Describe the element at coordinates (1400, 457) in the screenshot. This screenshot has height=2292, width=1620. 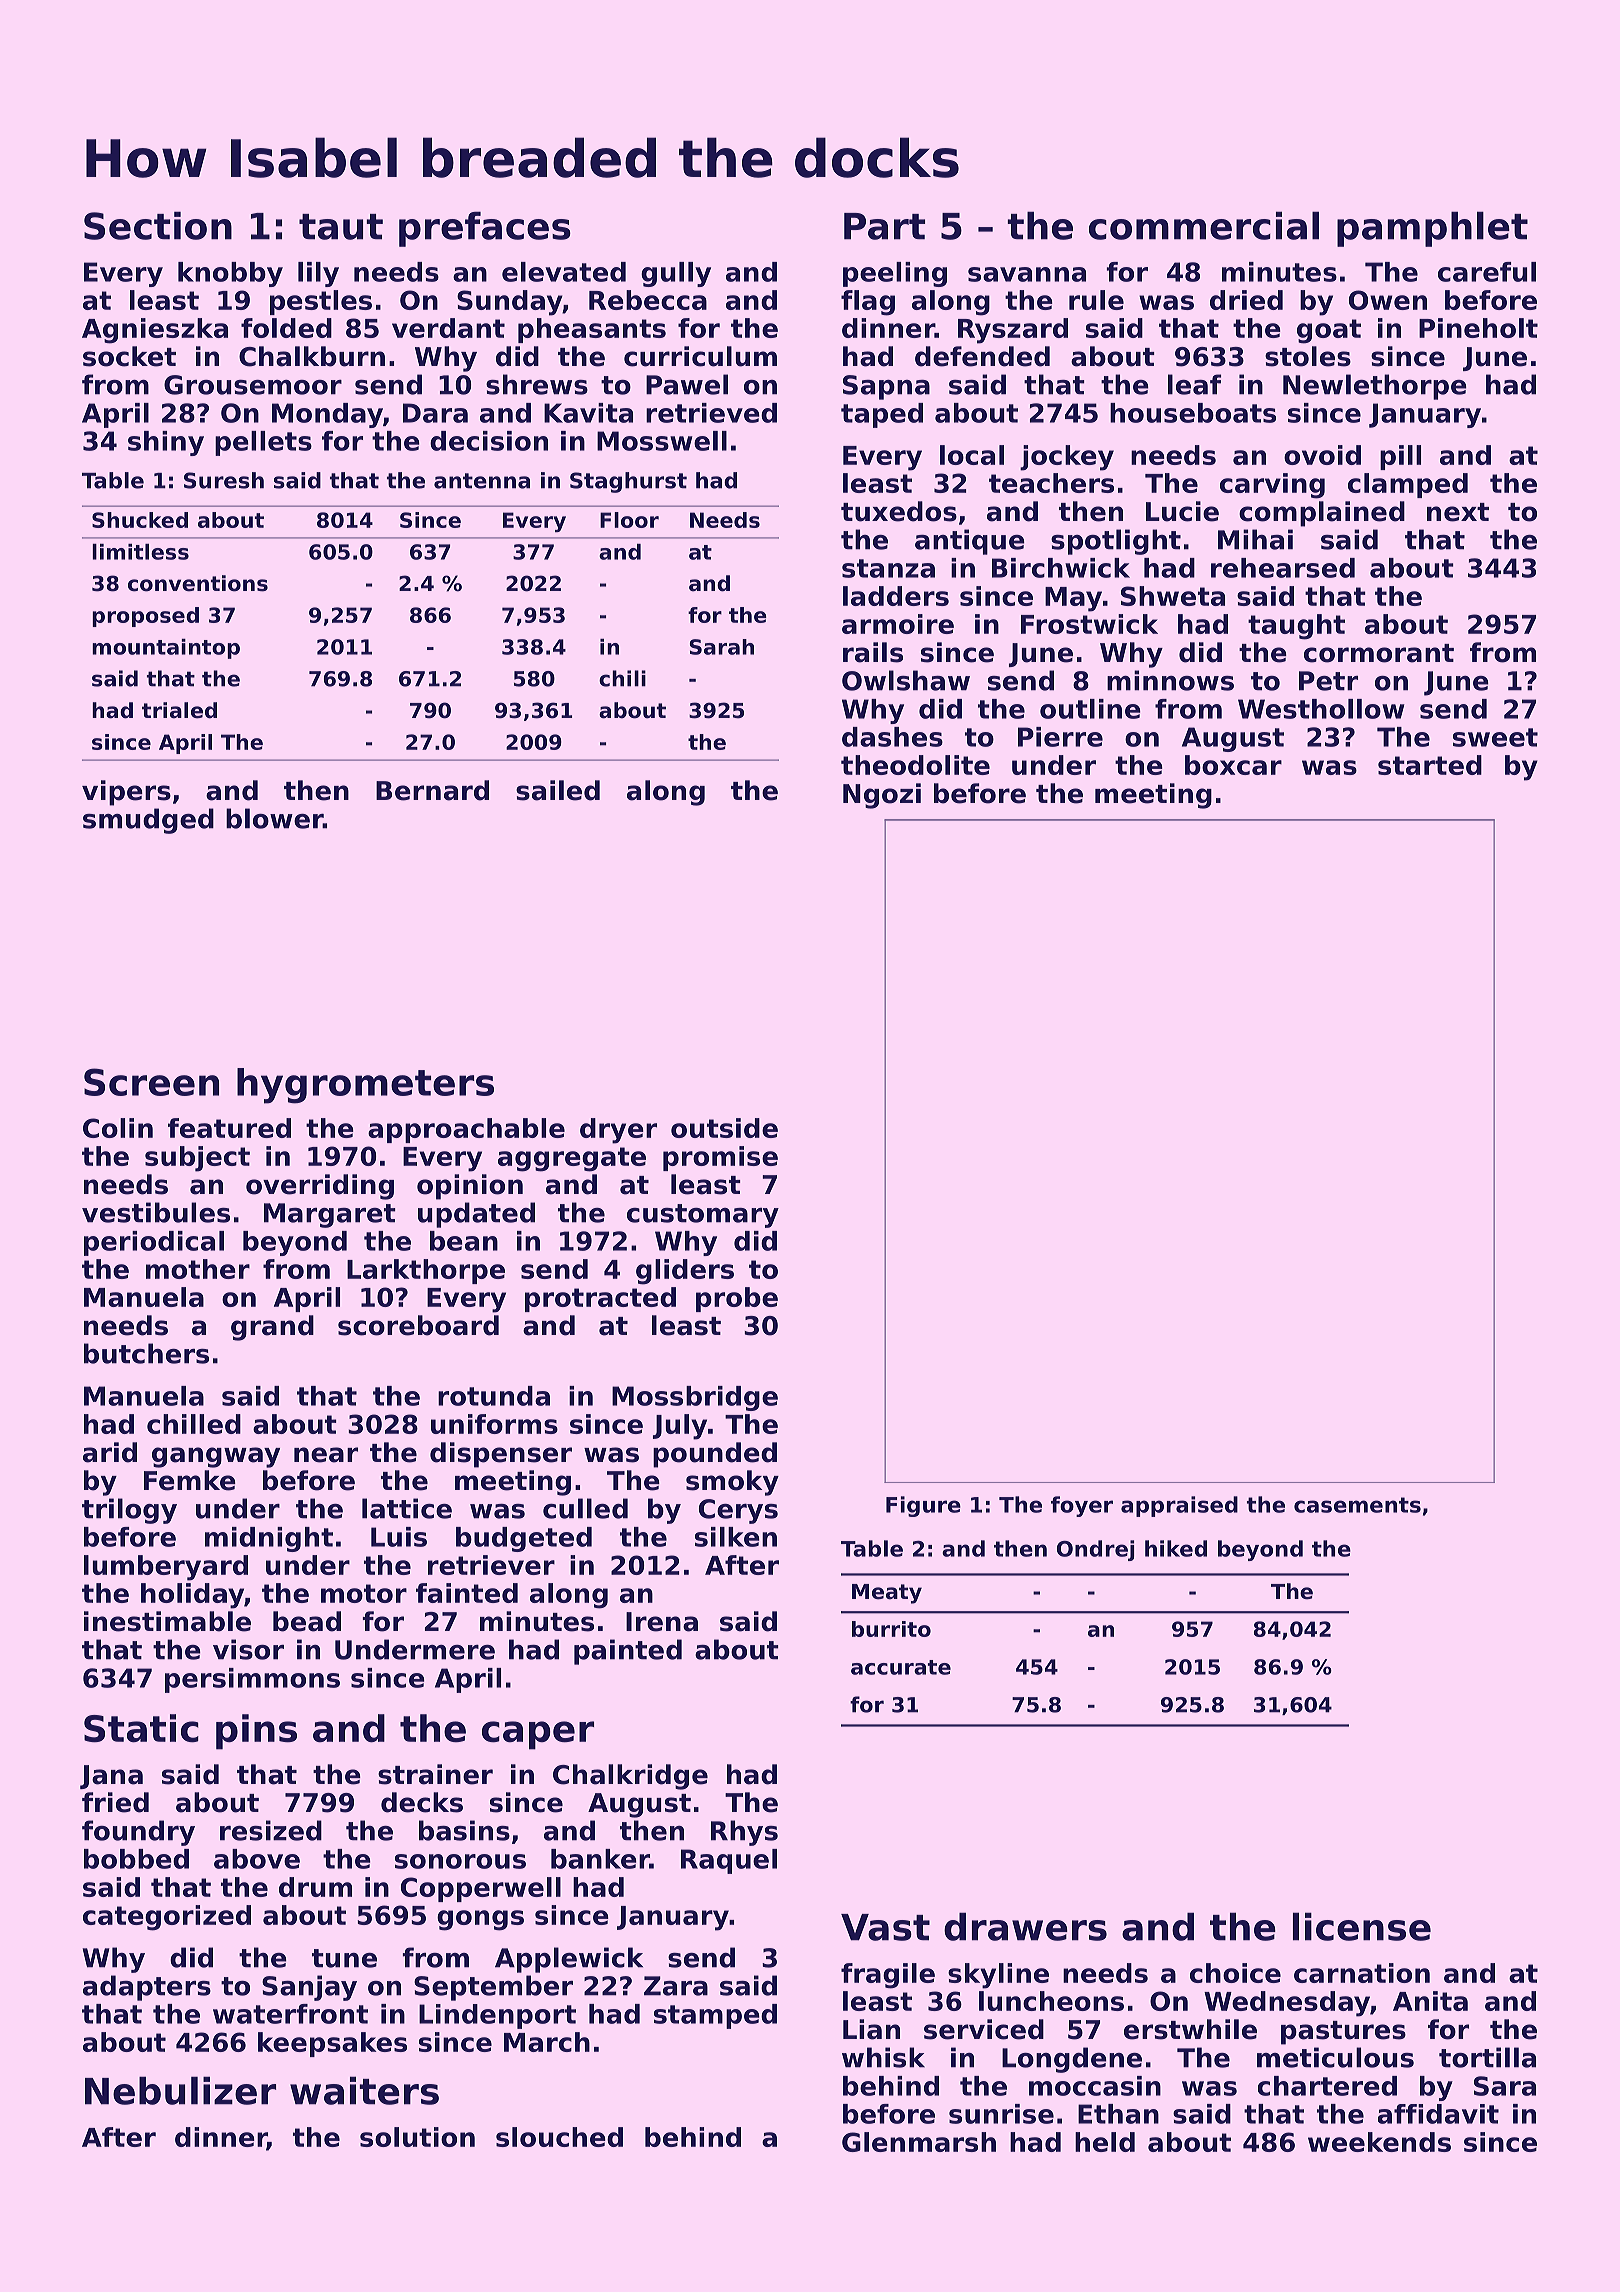
I see `pill` at that location.
